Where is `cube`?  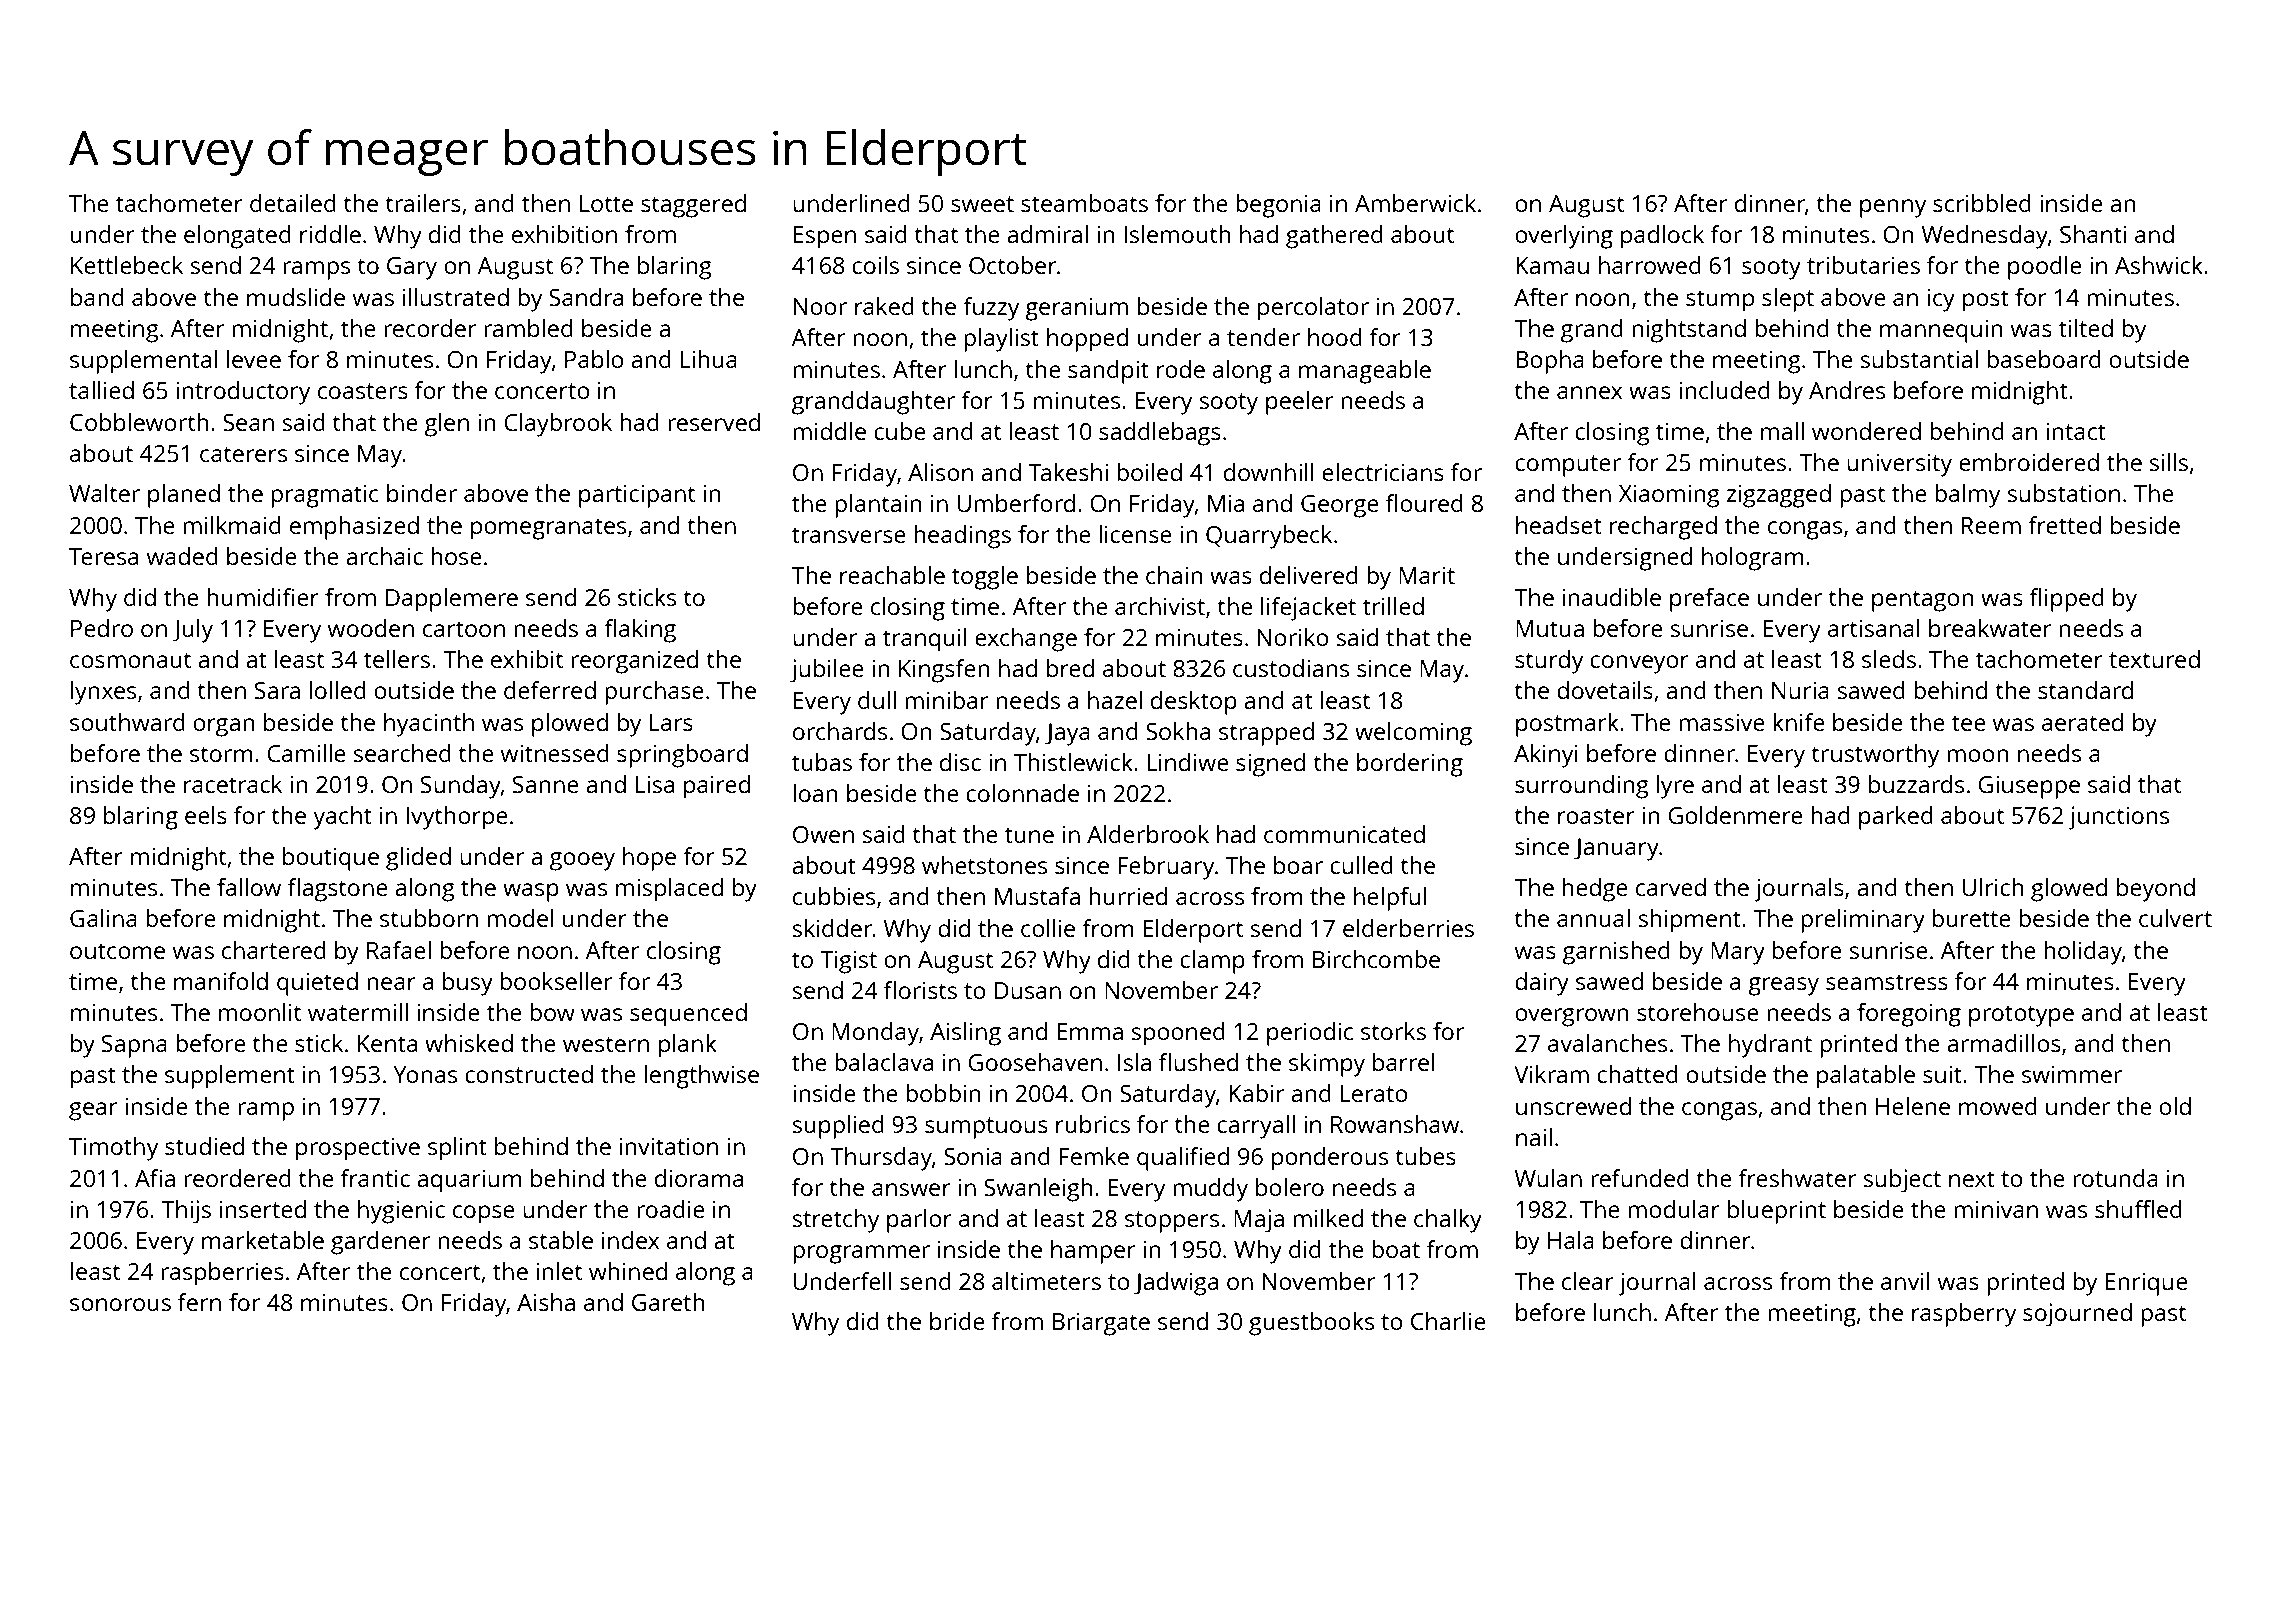
cube is located at coordinates (900, 431).
